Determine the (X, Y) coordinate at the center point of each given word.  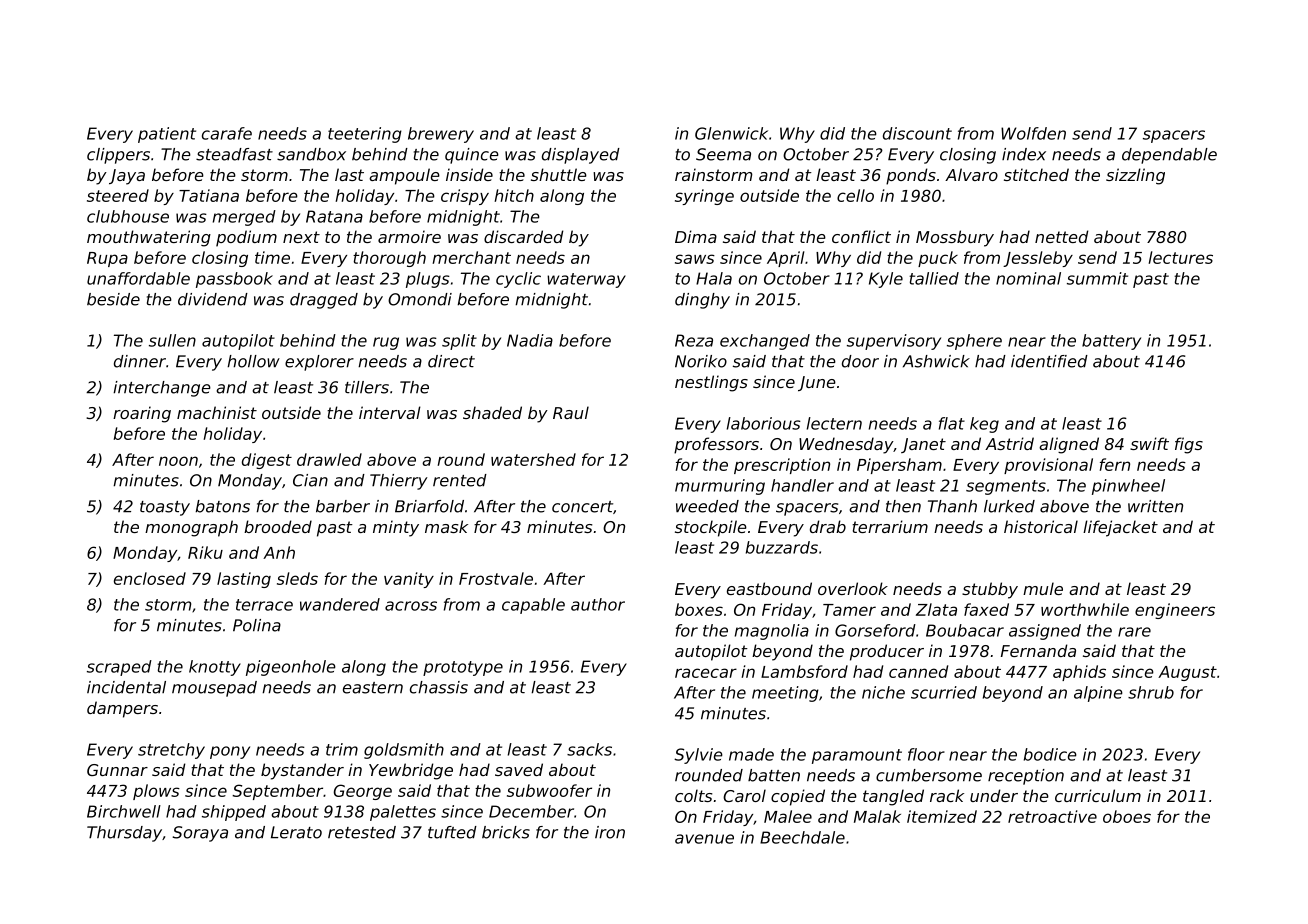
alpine (1098, 694)
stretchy (171, 751)
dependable (1169, 156)
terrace (264, 605)
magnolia (772, 632)
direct (451, 361)
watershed (533, 459)
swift (1149, 443)
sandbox (311, 154)
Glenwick (731, 133)
